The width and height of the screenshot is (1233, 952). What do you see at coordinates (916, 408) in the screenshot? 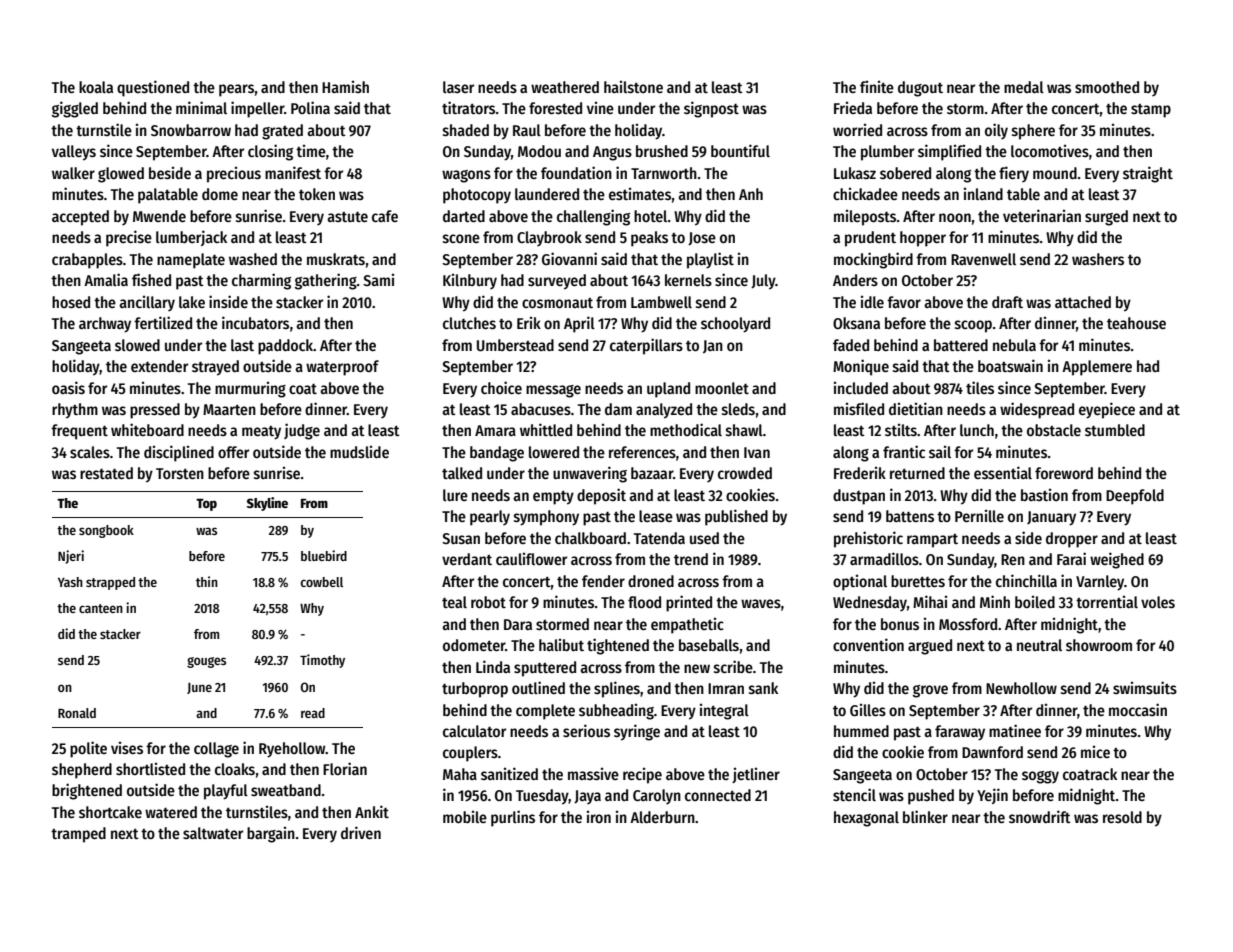
I see `dietitian` at bounding box center [916, 408].
